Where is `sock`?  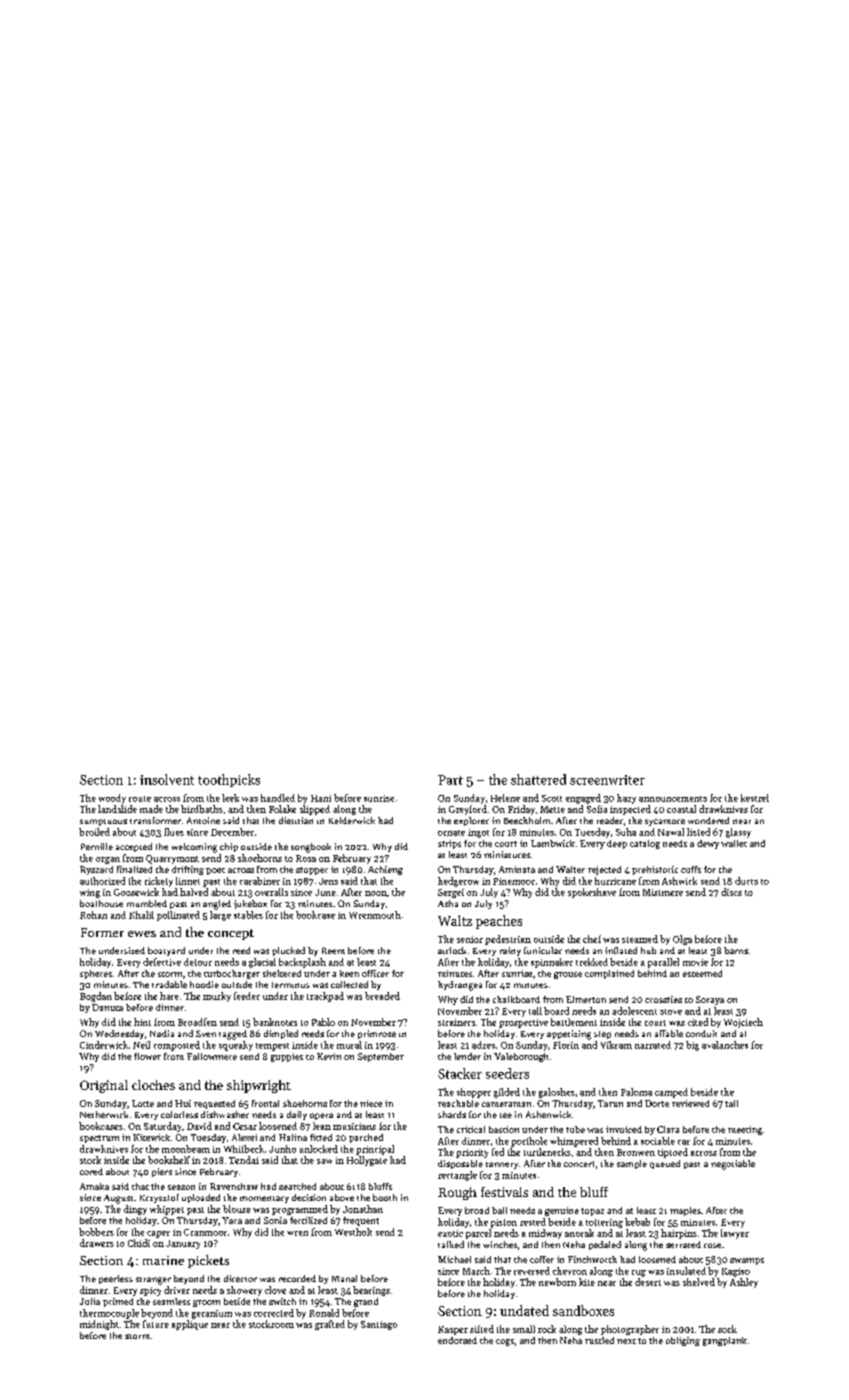
sock is located at coordinates (727, 1329).
